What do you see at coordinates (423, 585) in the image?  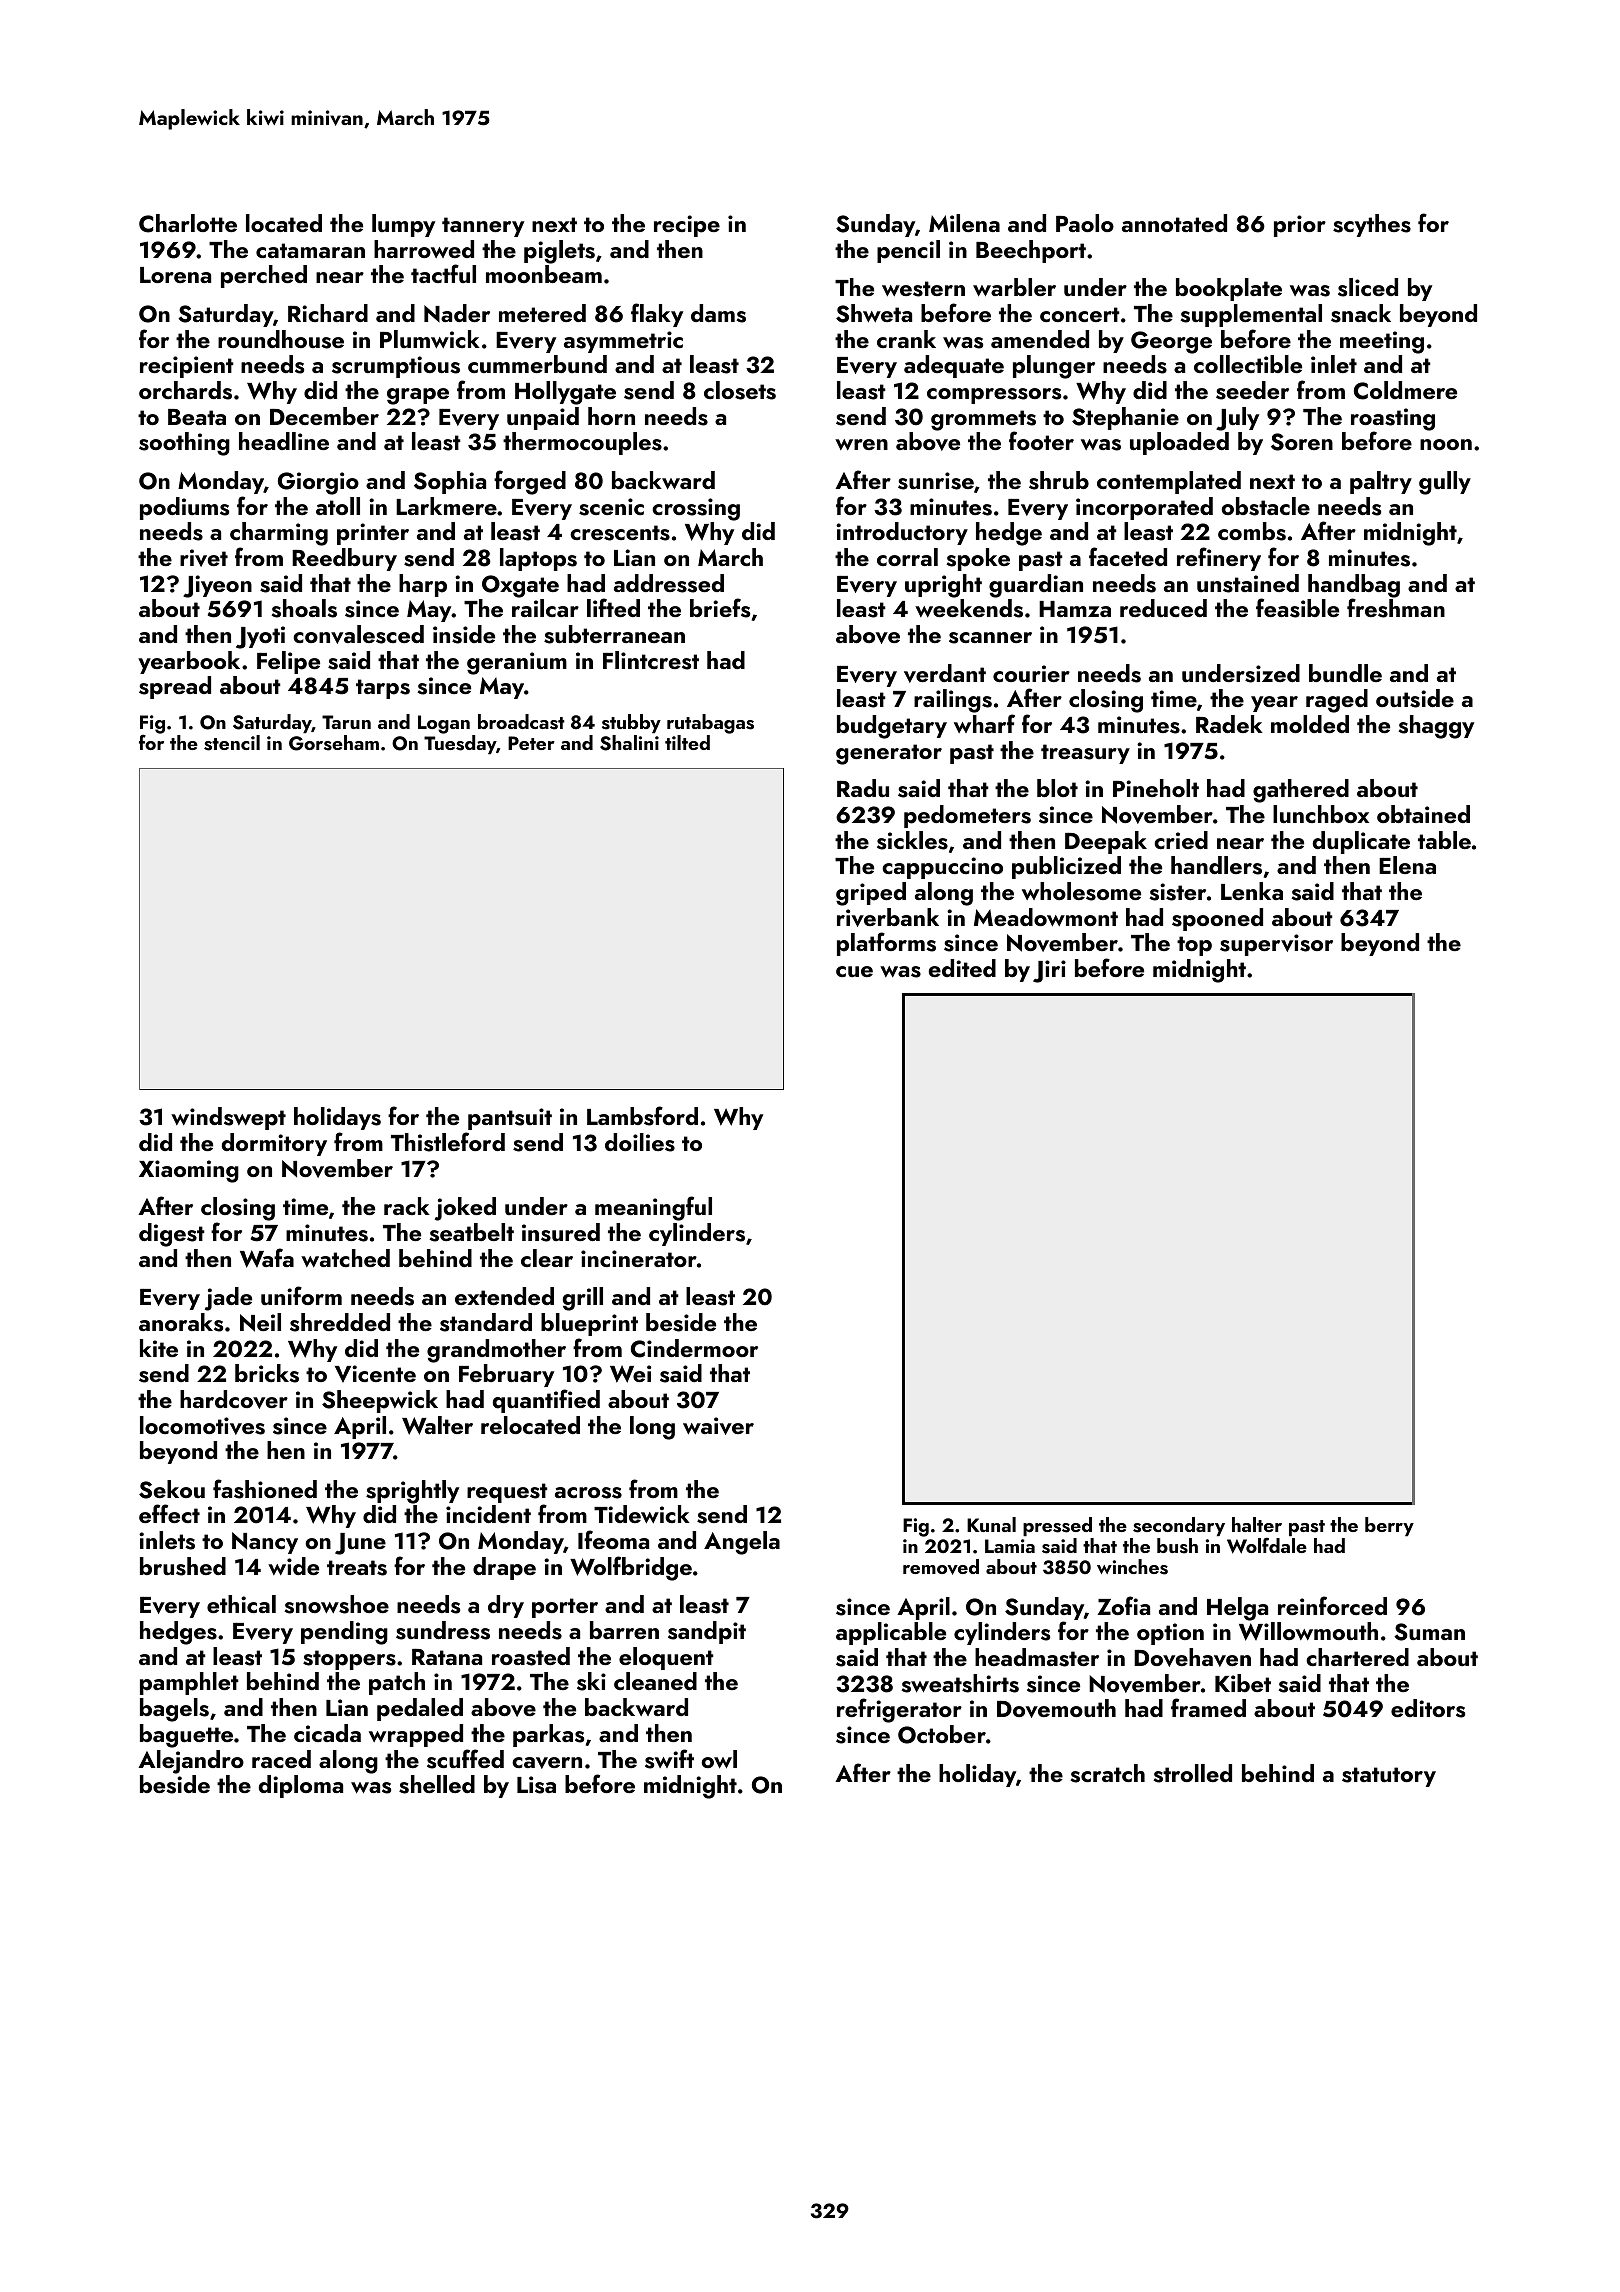 I see `harp` at bounding box center [423, 585].
